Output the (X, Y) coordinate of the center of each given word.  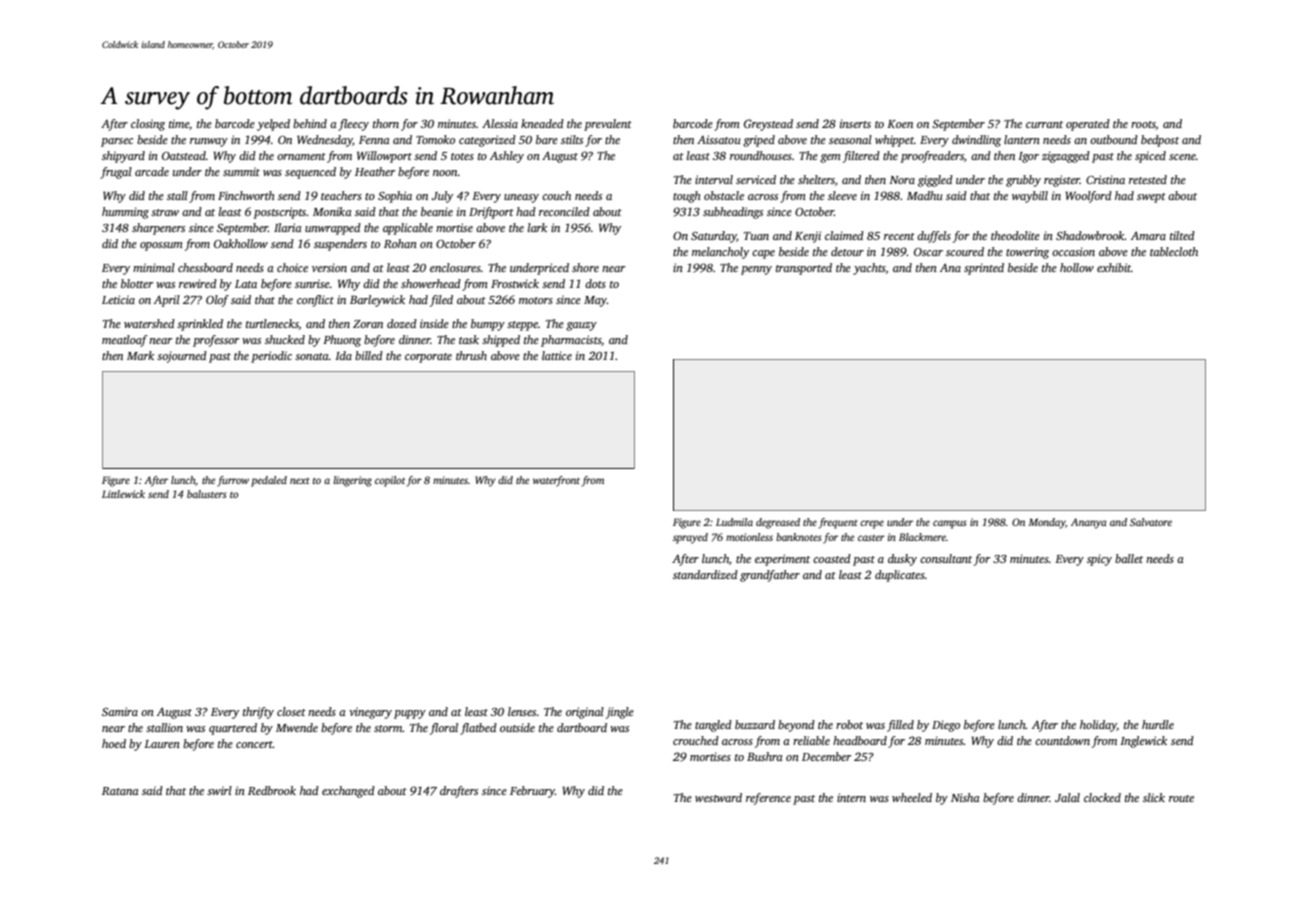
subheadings (733, 213)
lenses (522, 711)
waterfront (556, 481)
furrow (233, 481)
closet (291, 711)
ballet (1129, 558)
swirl (219, 790)
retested (1148, 179)
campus (950, 524)
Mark (140, 355)
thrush (471, 355)
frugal (116, 173)
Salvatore (1151, 522)
